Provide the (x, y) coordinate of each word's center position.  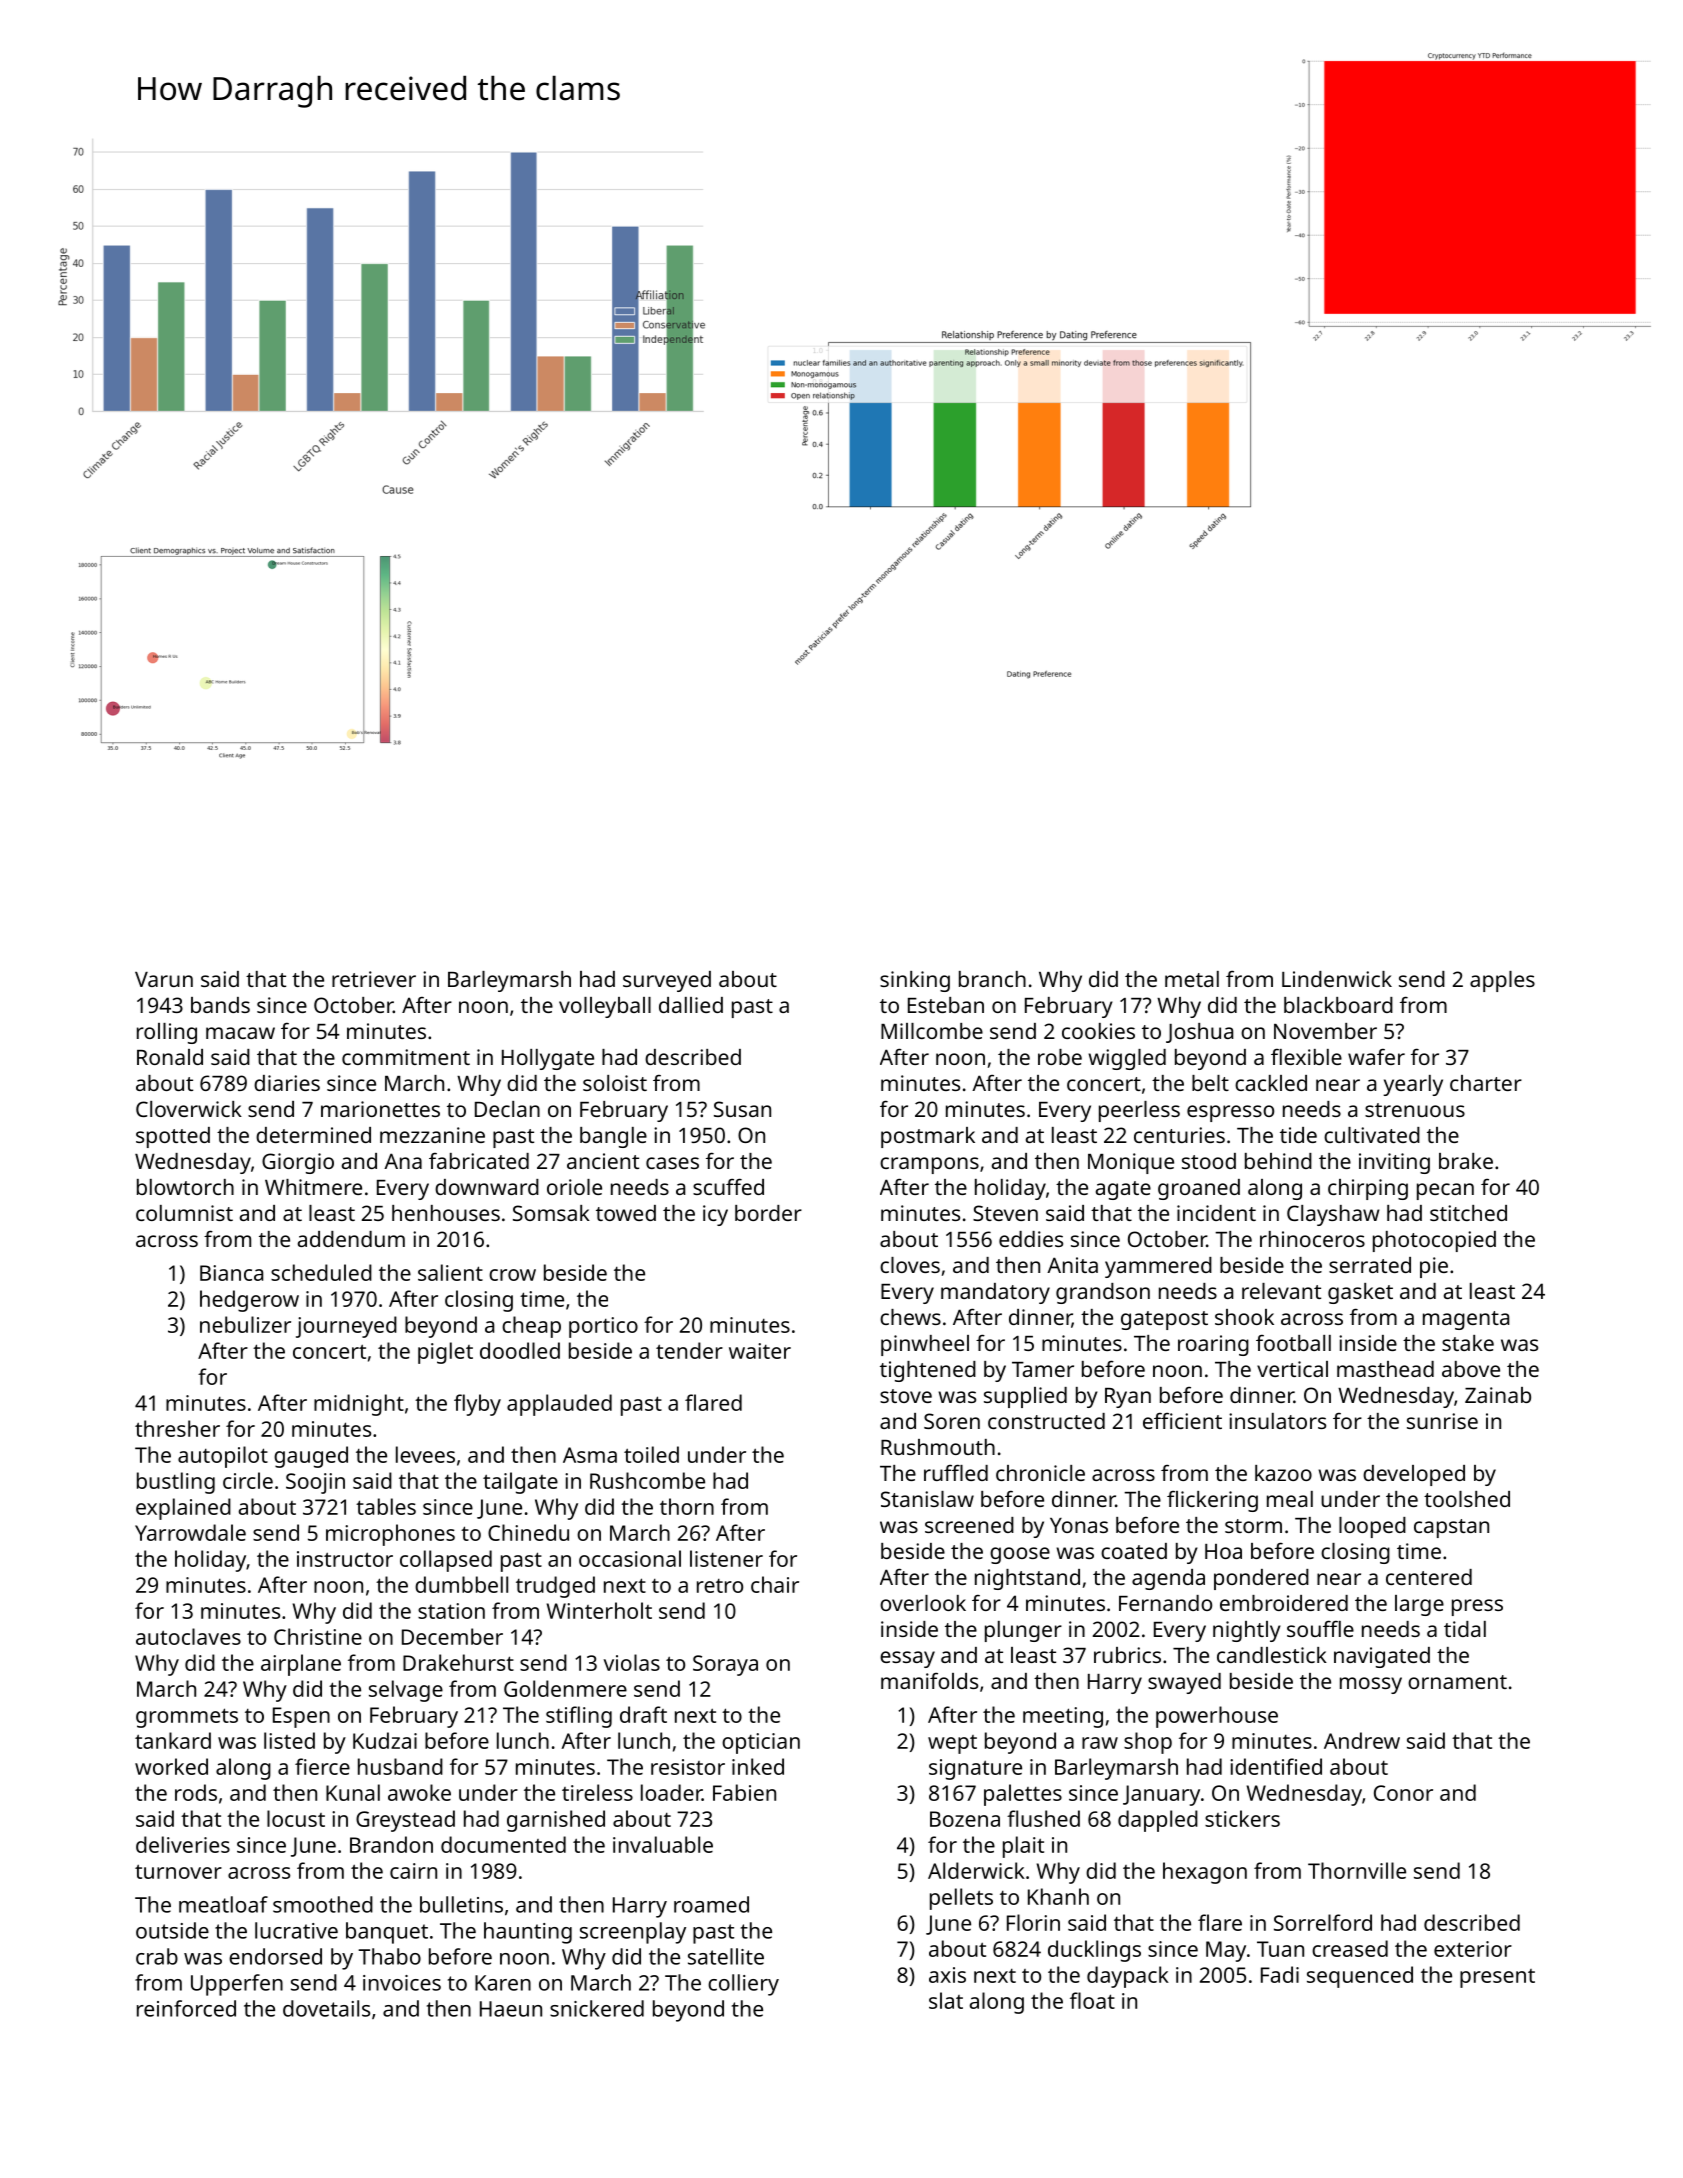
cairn (413, 1871)
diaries (287, 1083)
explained (183, 1509)
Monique (1131, 1163)
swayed (1184, 1683)
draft (643, 1714)
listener (726, 1558)
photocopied (1434, 1241)
